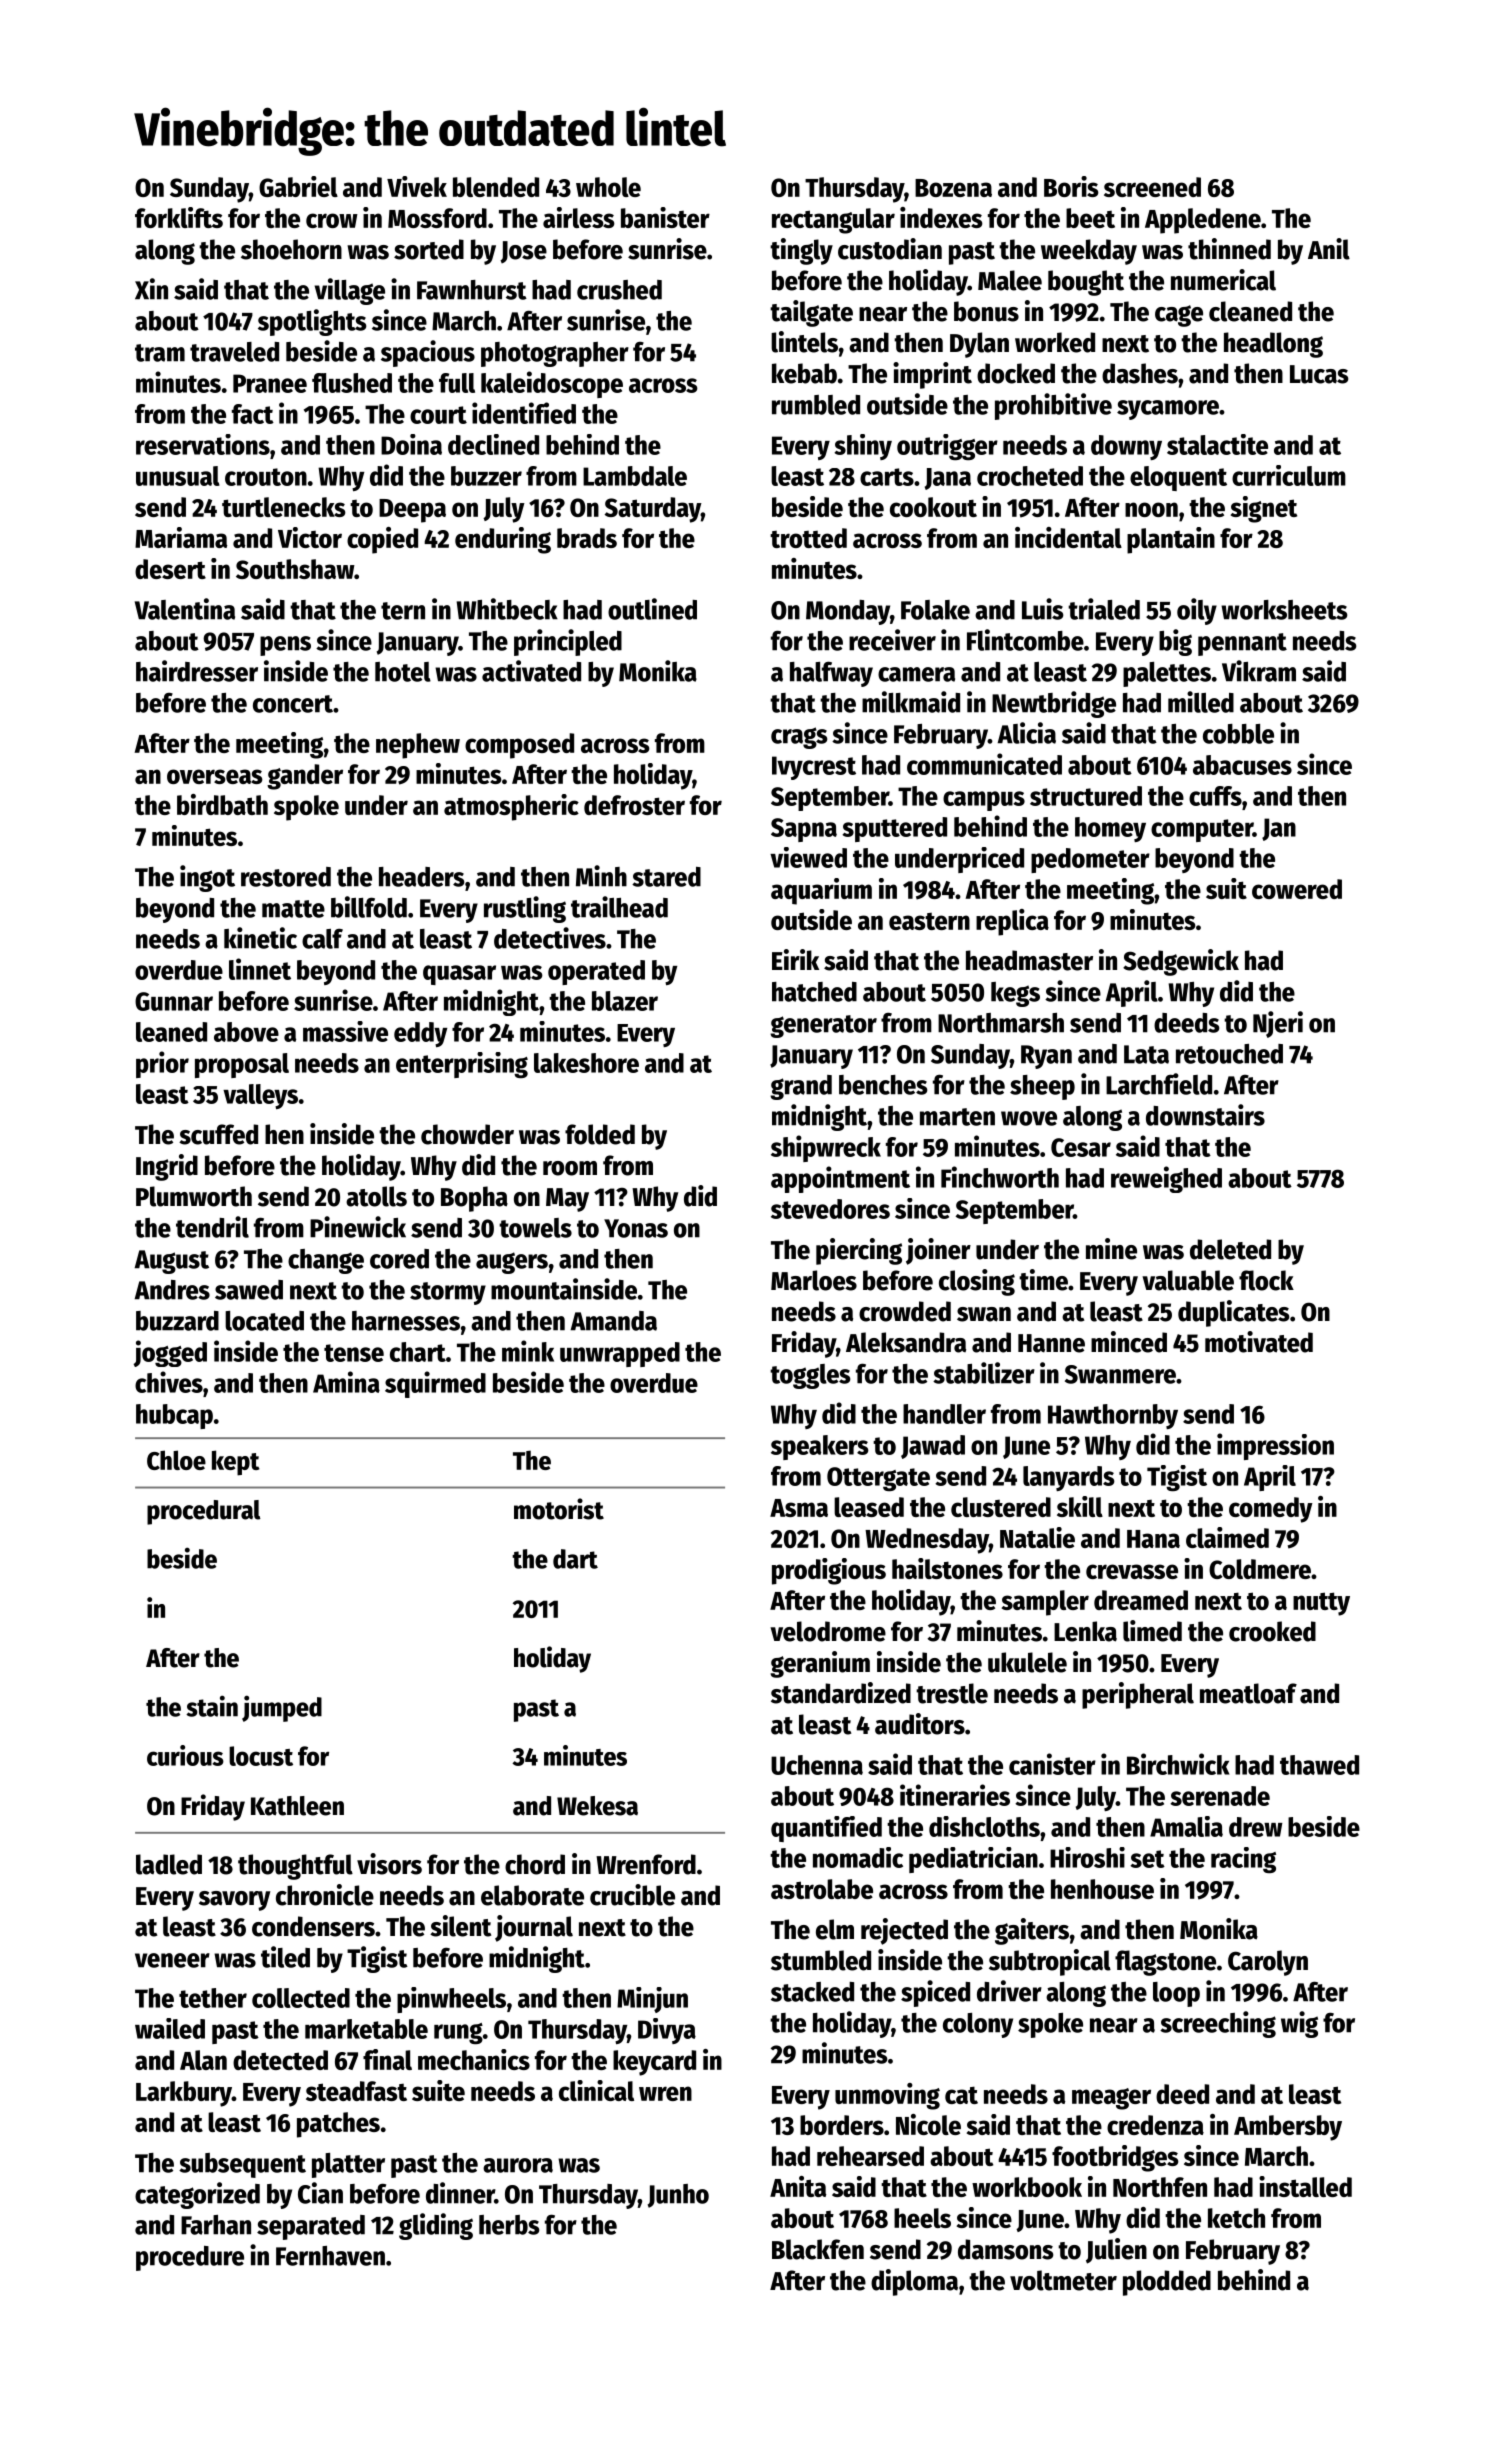 This document has height=2464, width=1496. I want to click on aurora, so click(518, 2165).
